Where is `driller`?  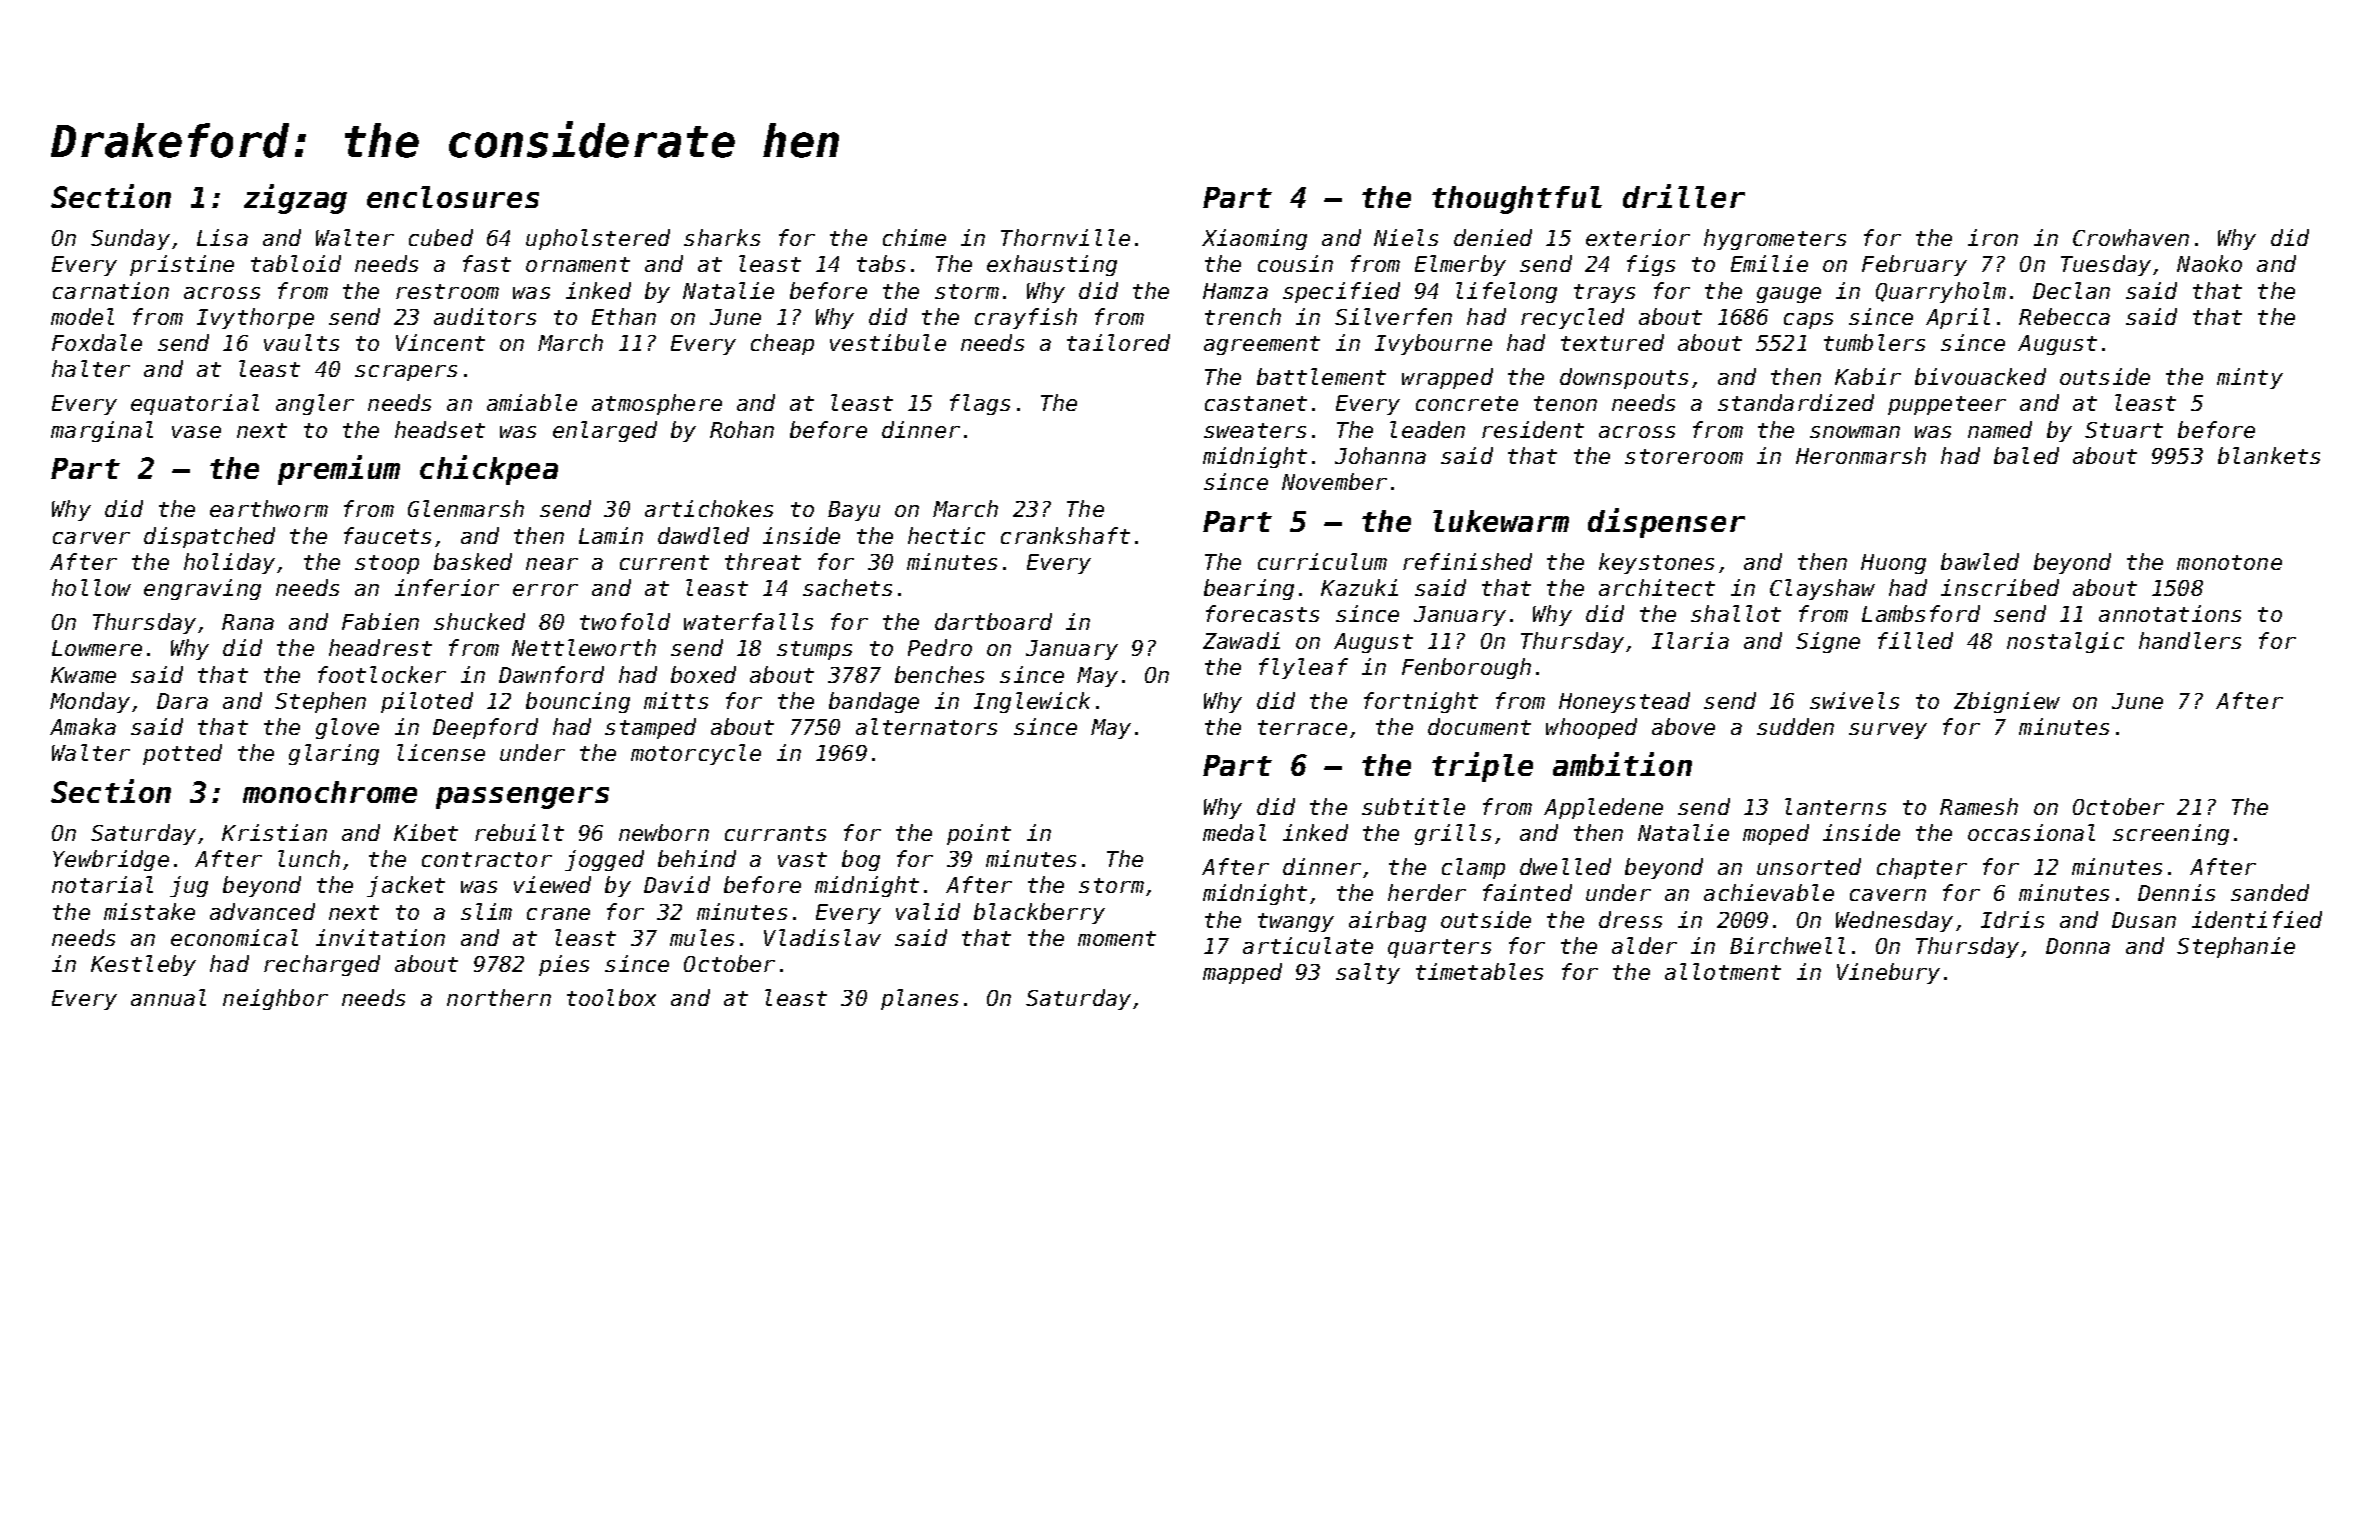 driller is located at coordinates (1684, 196).
